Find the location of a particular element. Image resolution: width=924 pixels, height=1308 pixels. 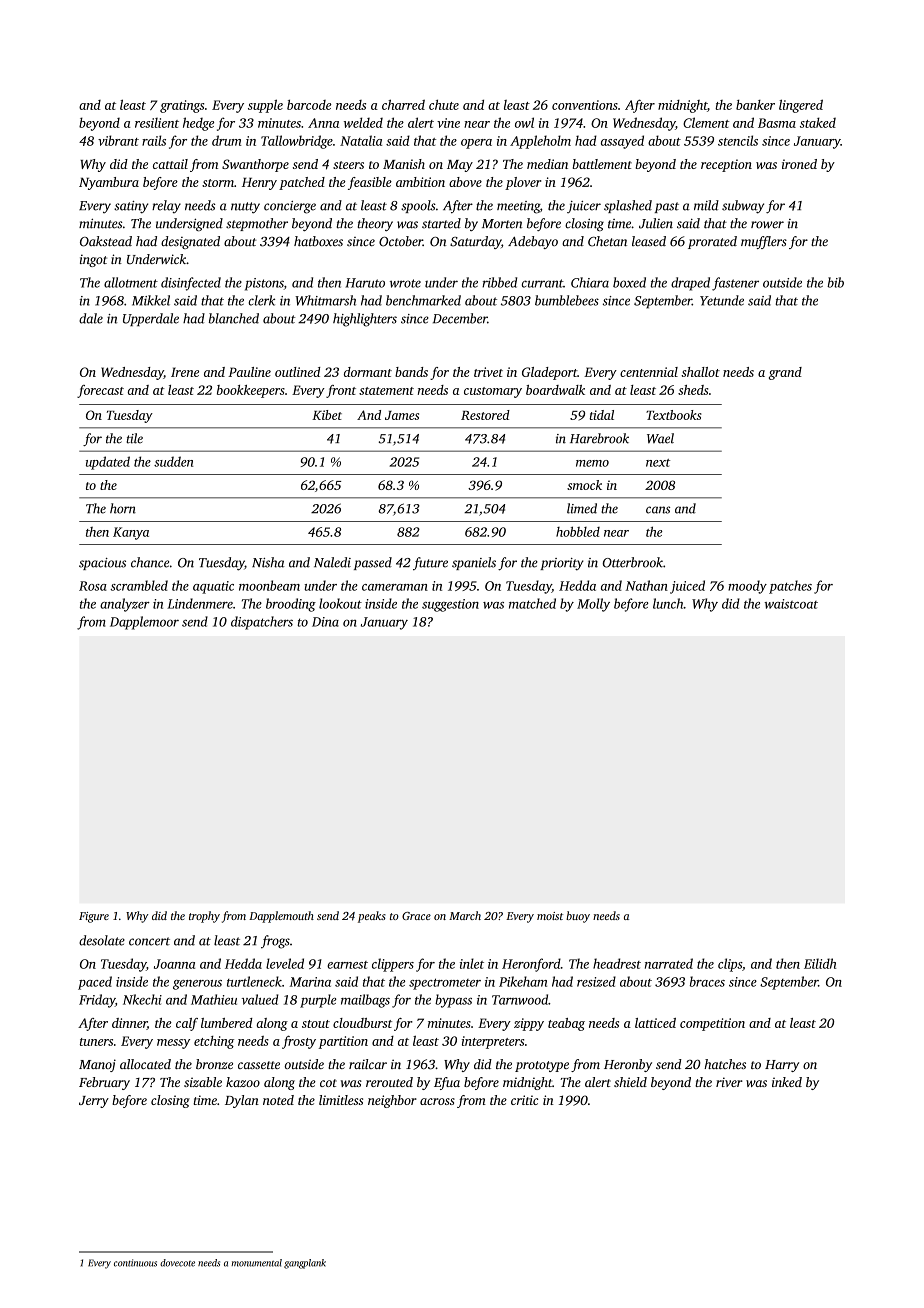

Henry is located at coordinates (259, 184).
